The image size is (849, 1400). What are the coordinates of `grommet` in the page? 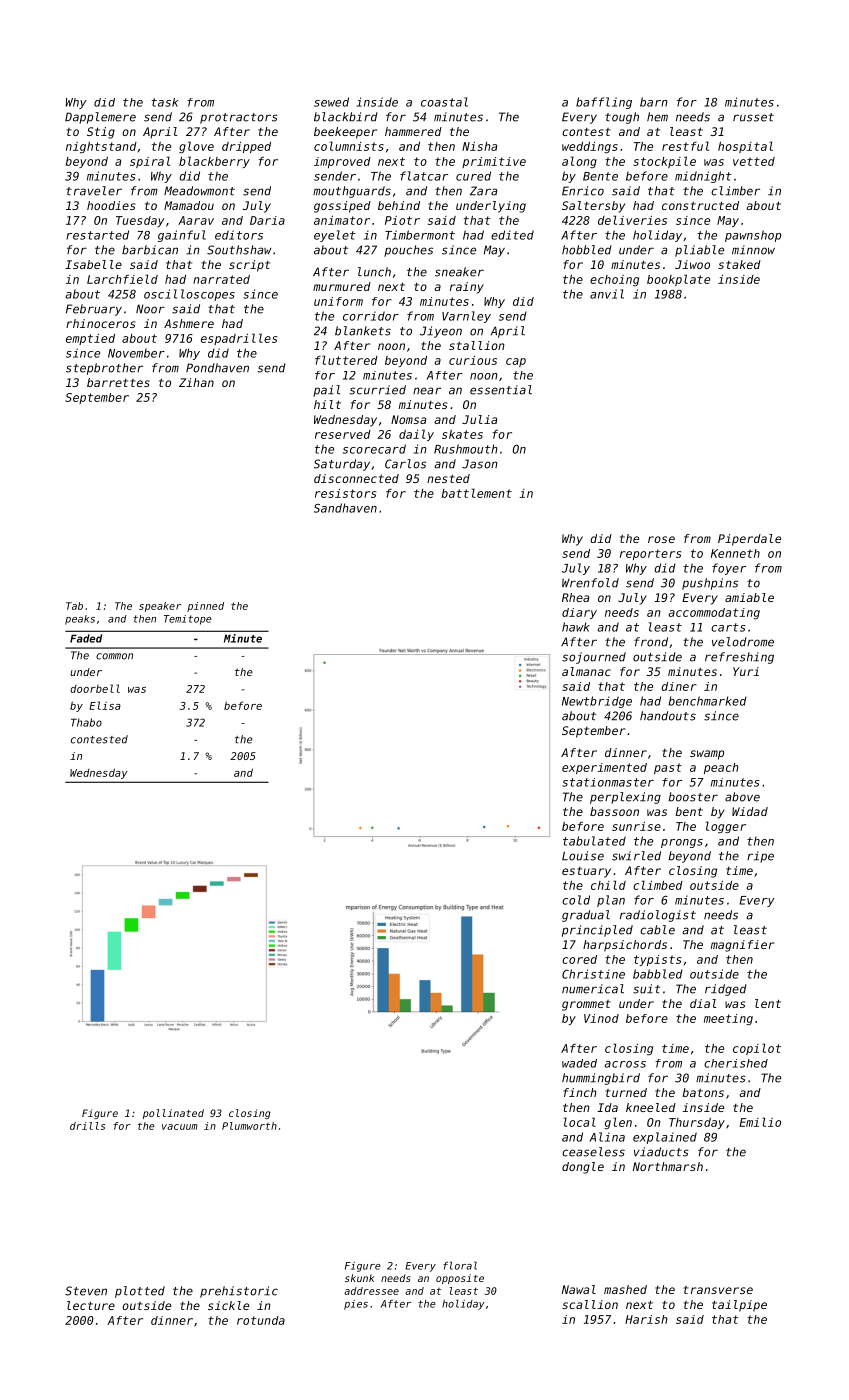 It's located at (586, 1005).
